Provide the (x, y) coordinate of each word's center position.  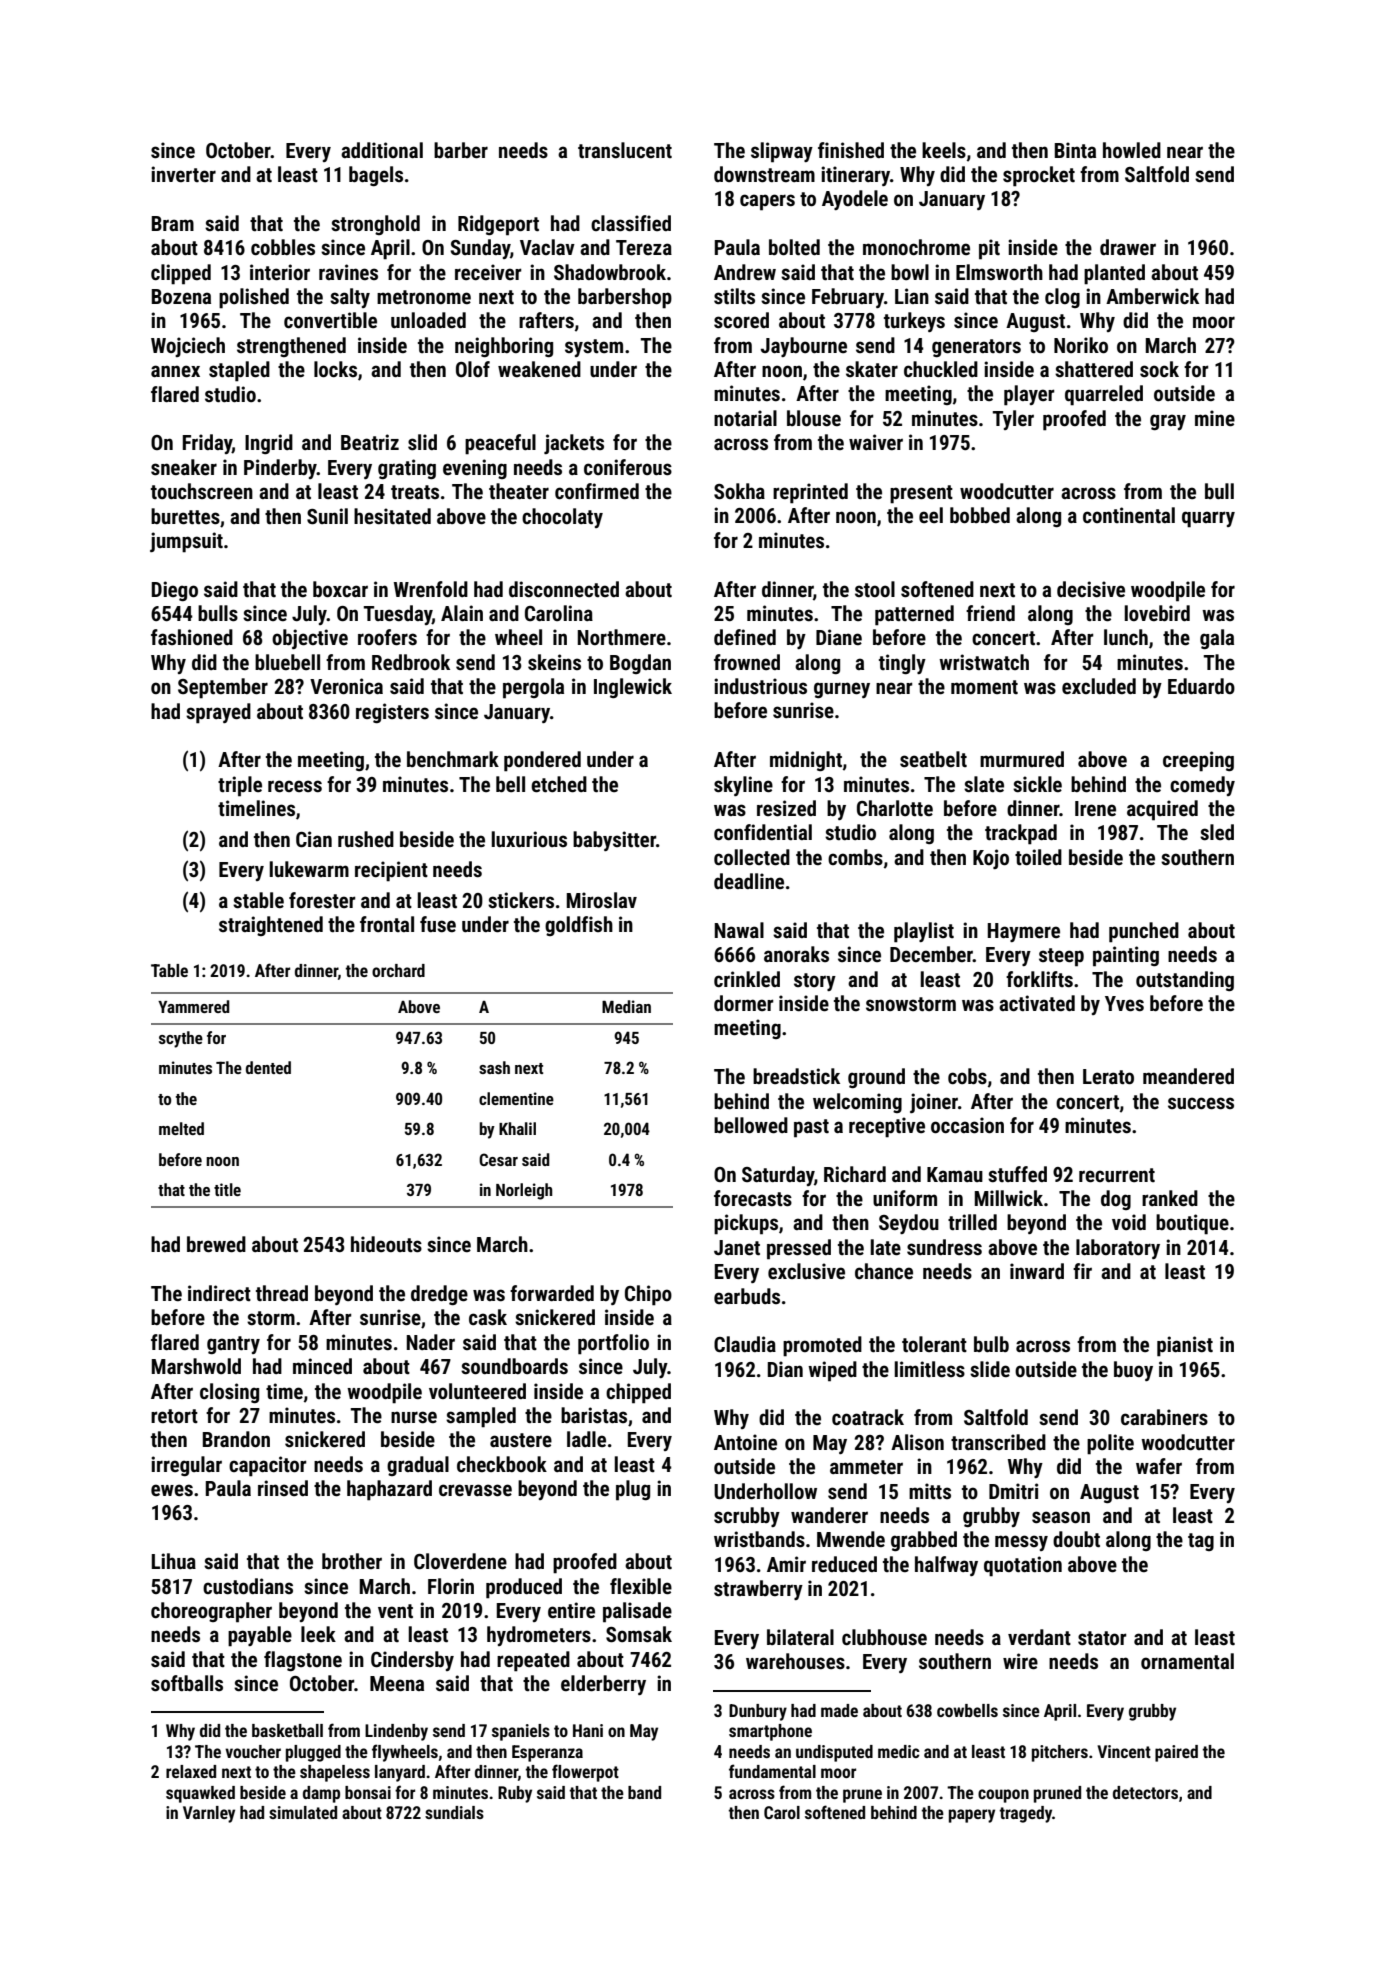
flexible (641, 1586)
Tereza (644, 248)
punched (1144, 932)
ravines (348, 272)
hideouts (386, 1244)
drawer (1128, 247)
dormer (744, 1003)
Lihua (174, 1561)
